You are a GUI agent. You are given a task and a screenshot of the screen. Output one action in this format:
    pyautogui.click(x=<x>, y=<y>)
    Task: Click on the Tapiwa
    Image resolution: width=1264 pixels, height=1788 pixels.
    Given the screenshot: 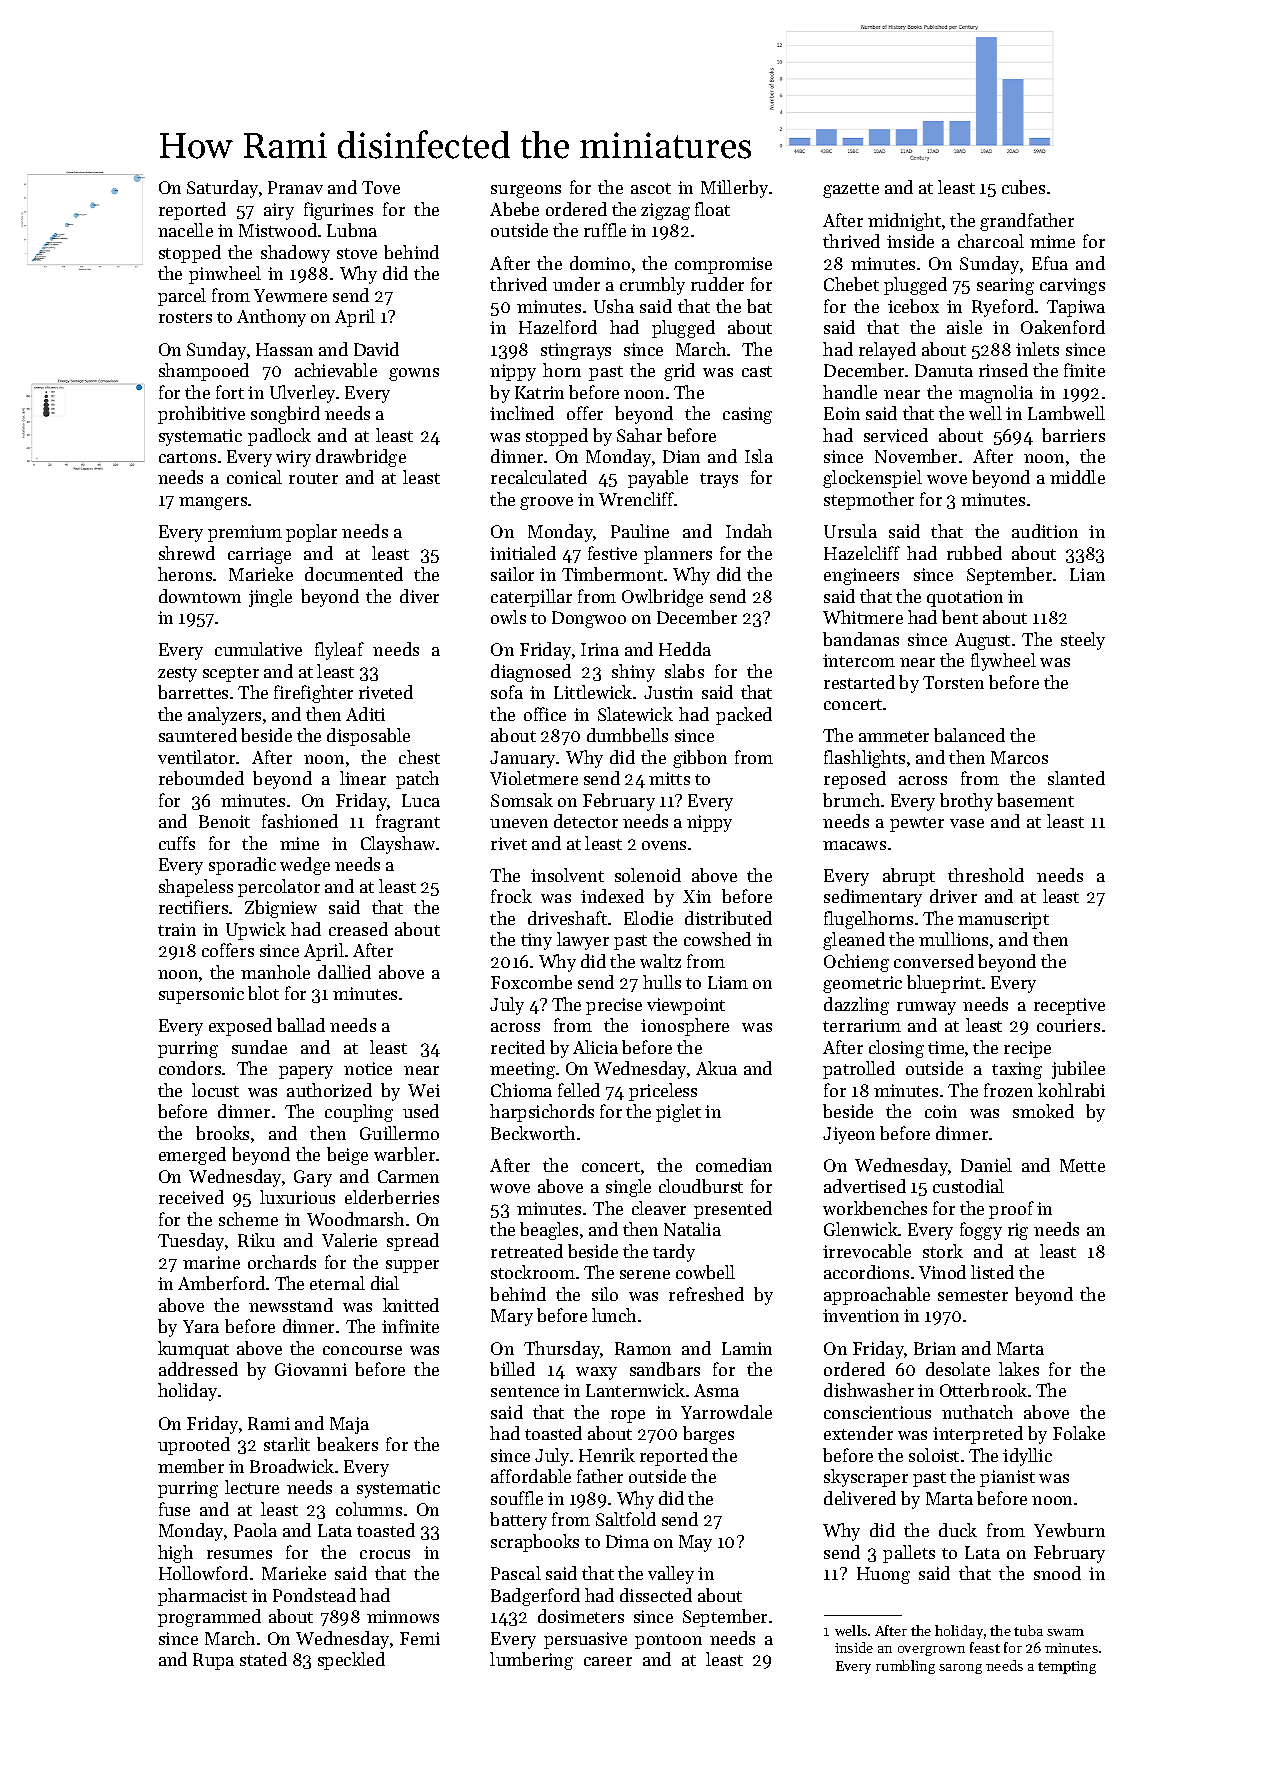 What is the action you would take?
    pyautogui.click(x=1076, y=308)
